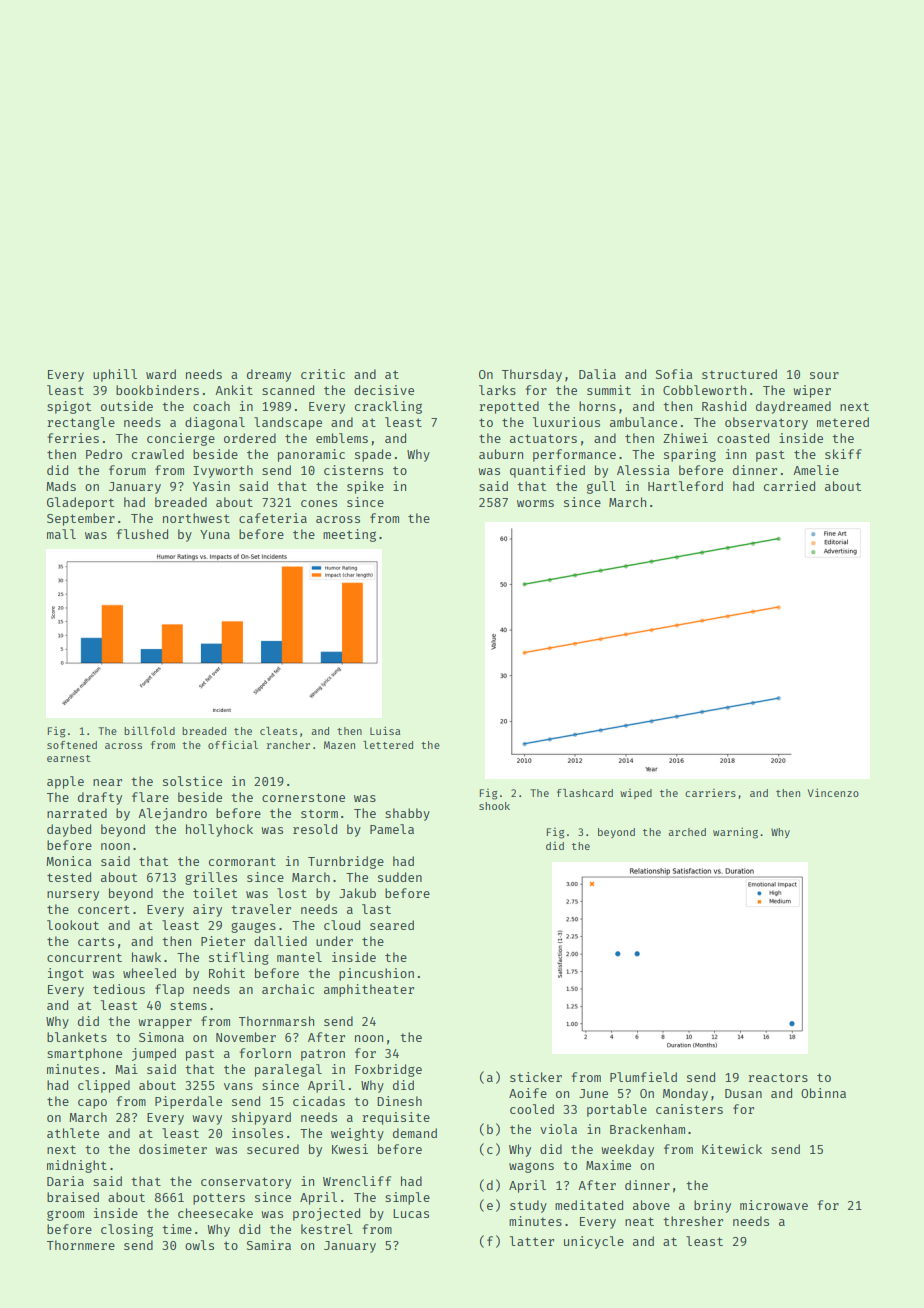 This page has height=1308, width=924. What do you see at coordinates (84, 957) in the page?
I see `concurrent` at bounding box center [84, 957].
